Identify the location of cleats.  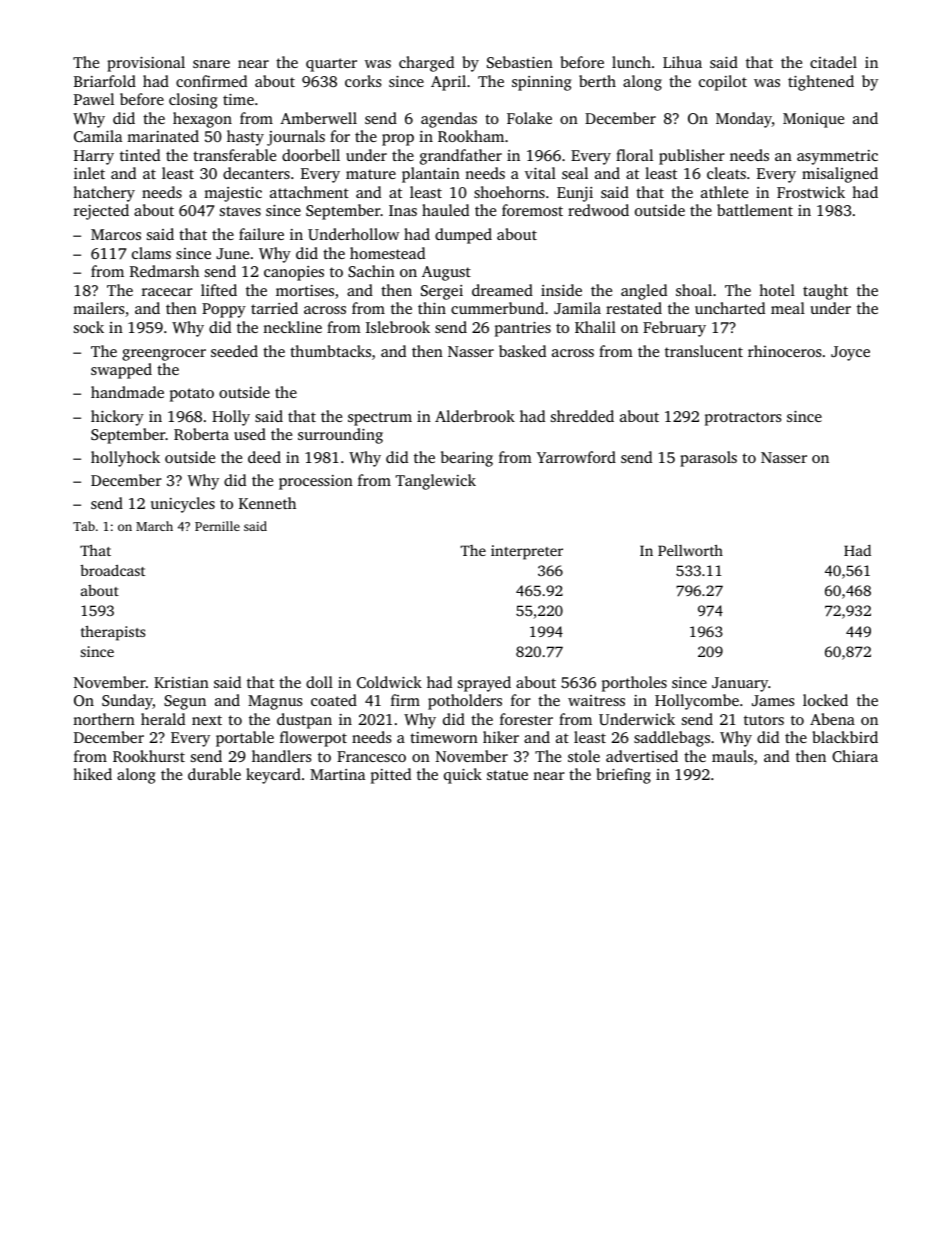
(726, 173).
